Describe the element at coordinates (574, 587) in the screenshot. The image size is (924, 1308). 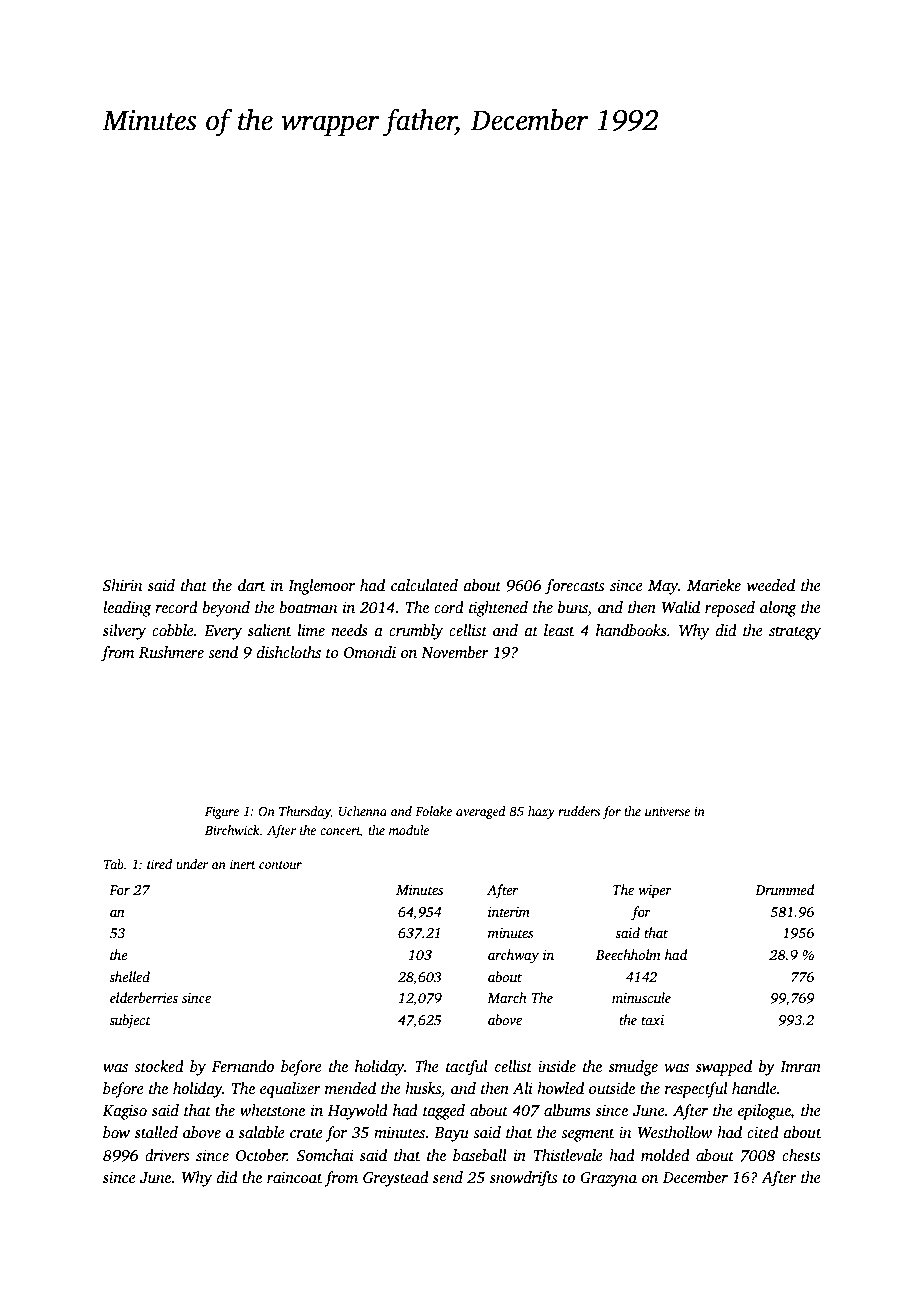
I see `forecasts` at that location.
